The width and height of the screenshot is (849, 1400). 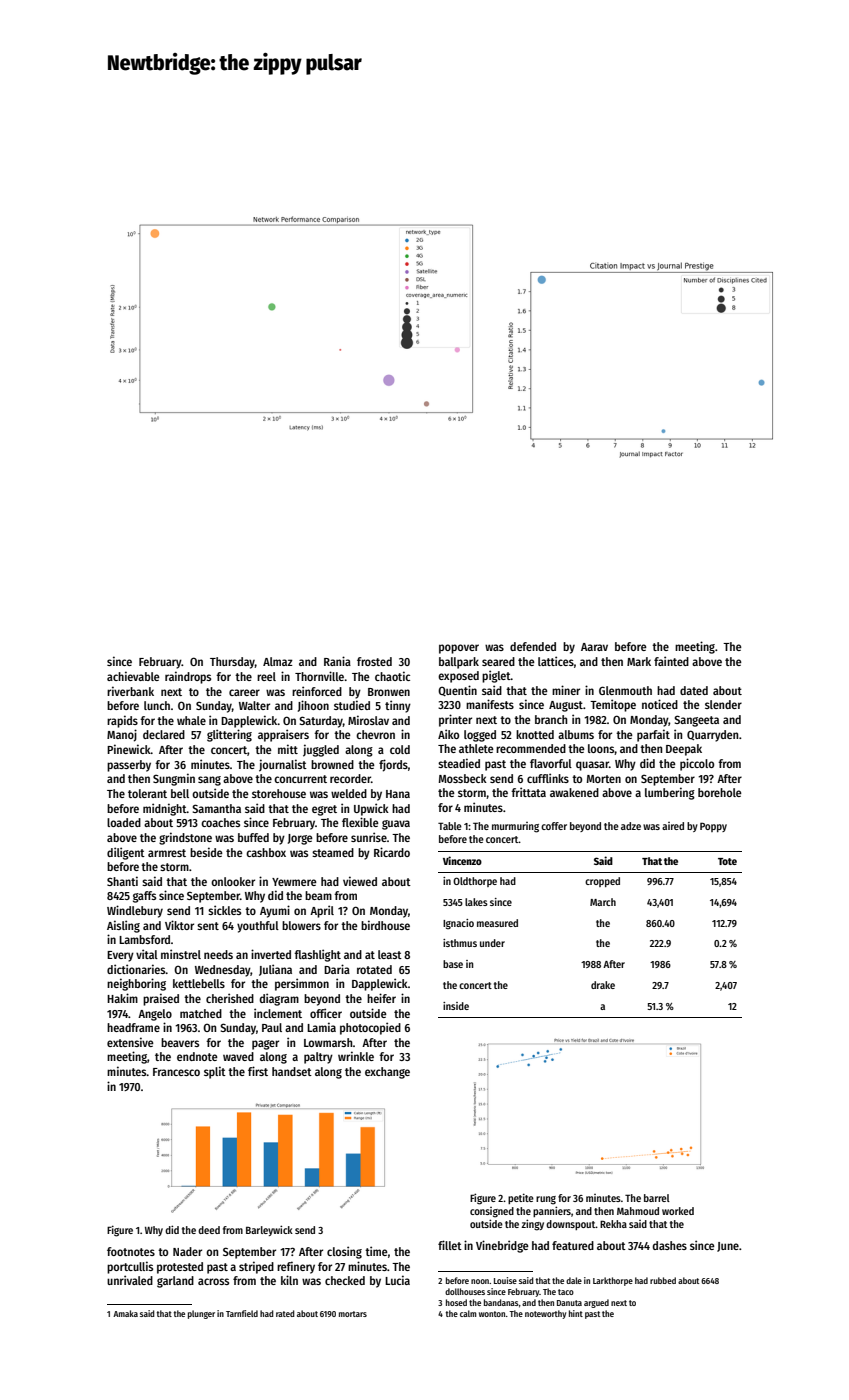 I want to click on drake, so click(x=603, y=985).
